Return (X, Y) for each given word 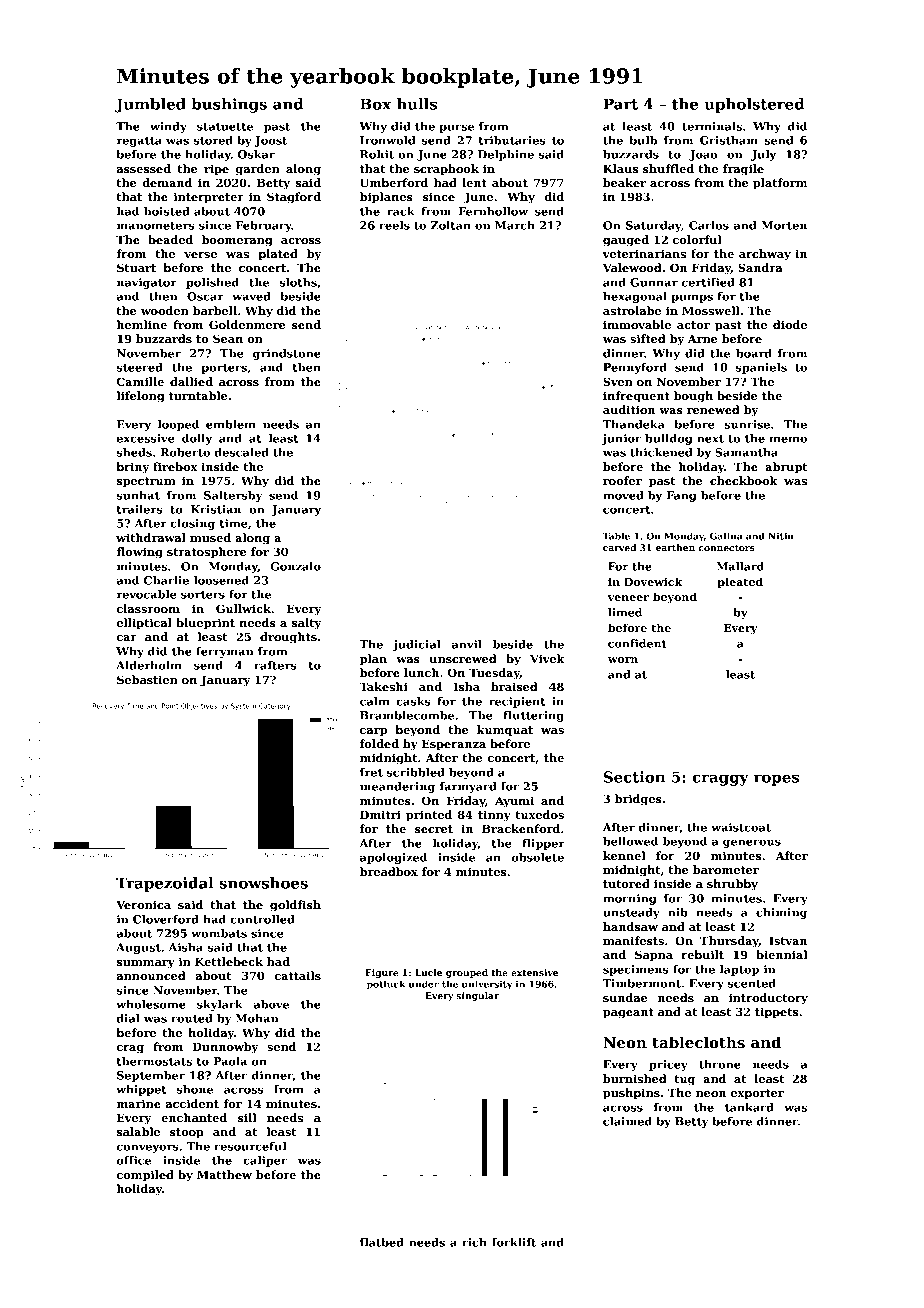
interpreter (209, 198)
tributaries (512, 140)
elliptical (144, 624)
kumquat (505, 731)
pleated (740, 583)
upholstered (754, 105)
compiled (145, 1176)
